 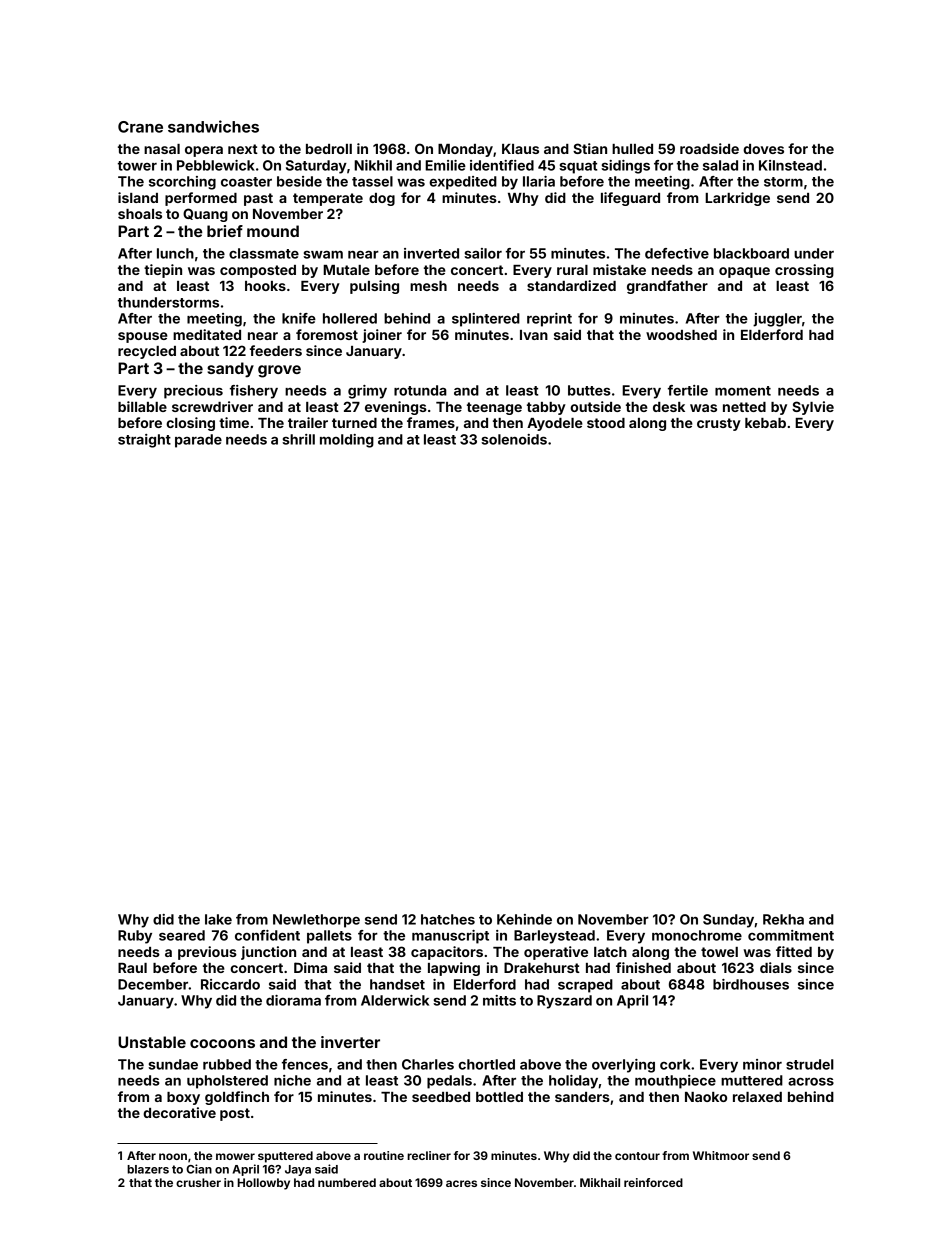 What do you see at coordinates (397, 984) in the page?
I see `handset` at bounding box center [397, 984].
